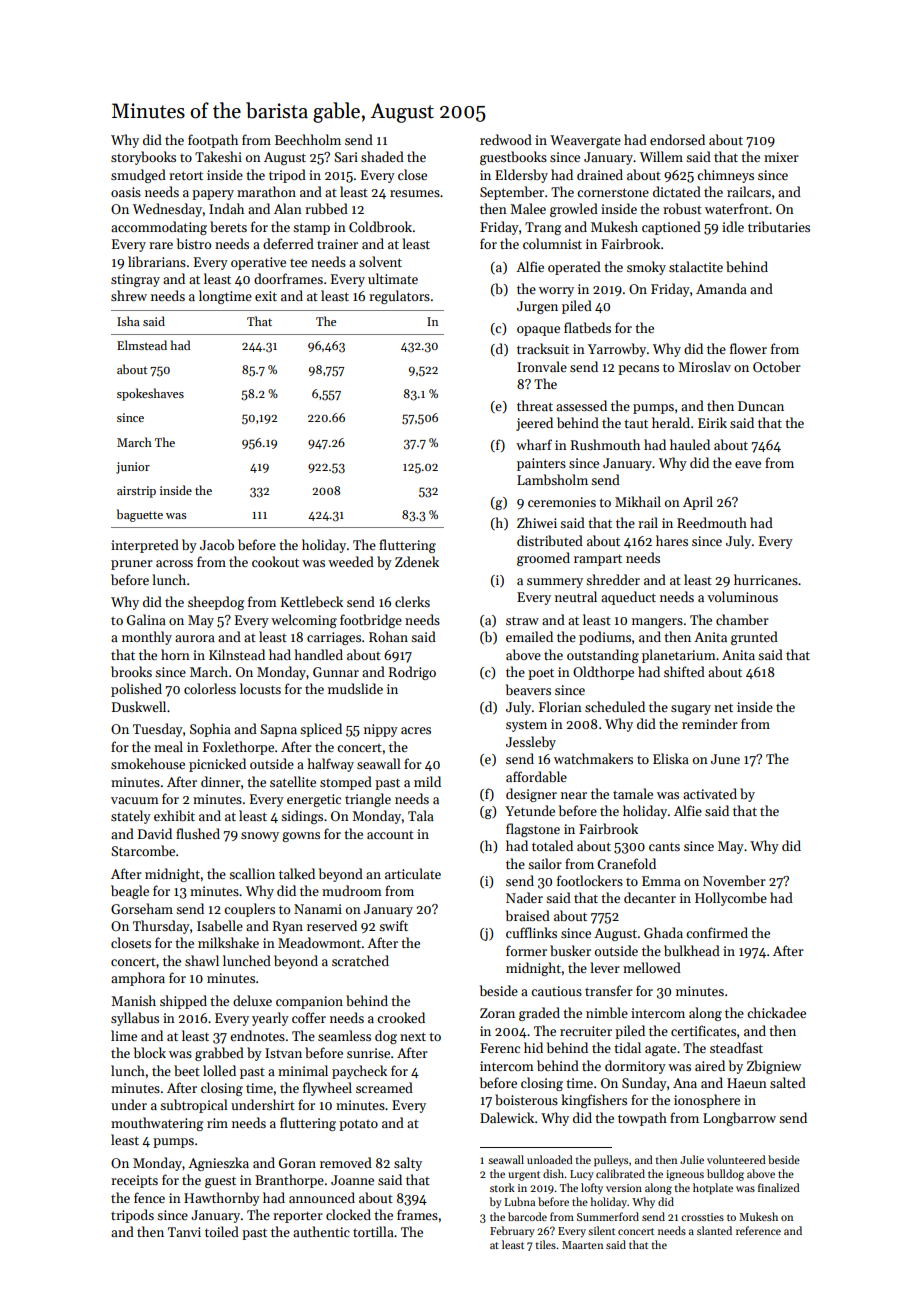 This document has width=924, height=1308. What do you see at coordinates (766, 579) in the document?
I see `hurricanes` at bounding box center [766, 579].
